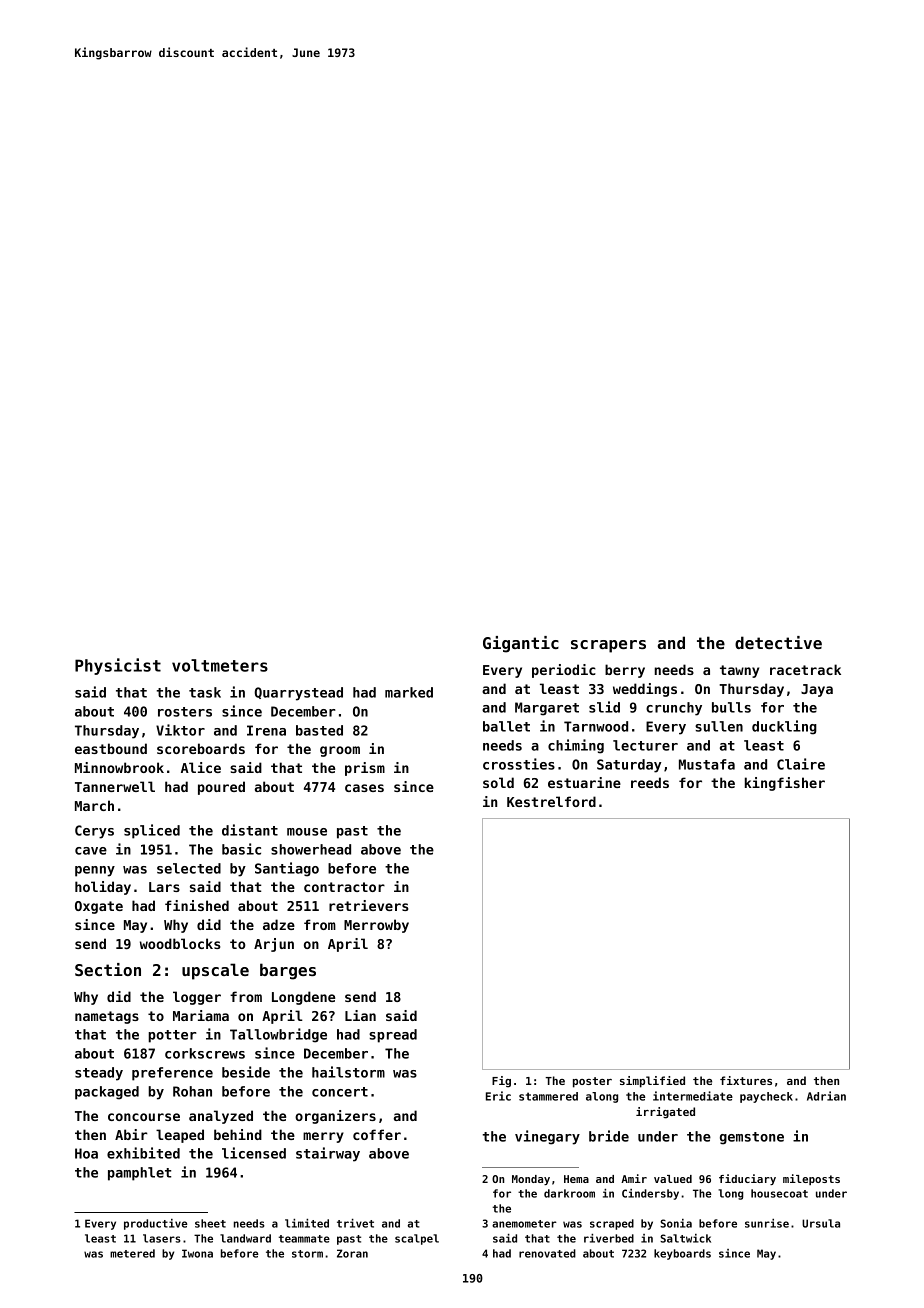  What do you see at coordinates (746, 1080) in the screenshot?
I see `fixtures` at bounding box center [746, 1080].
